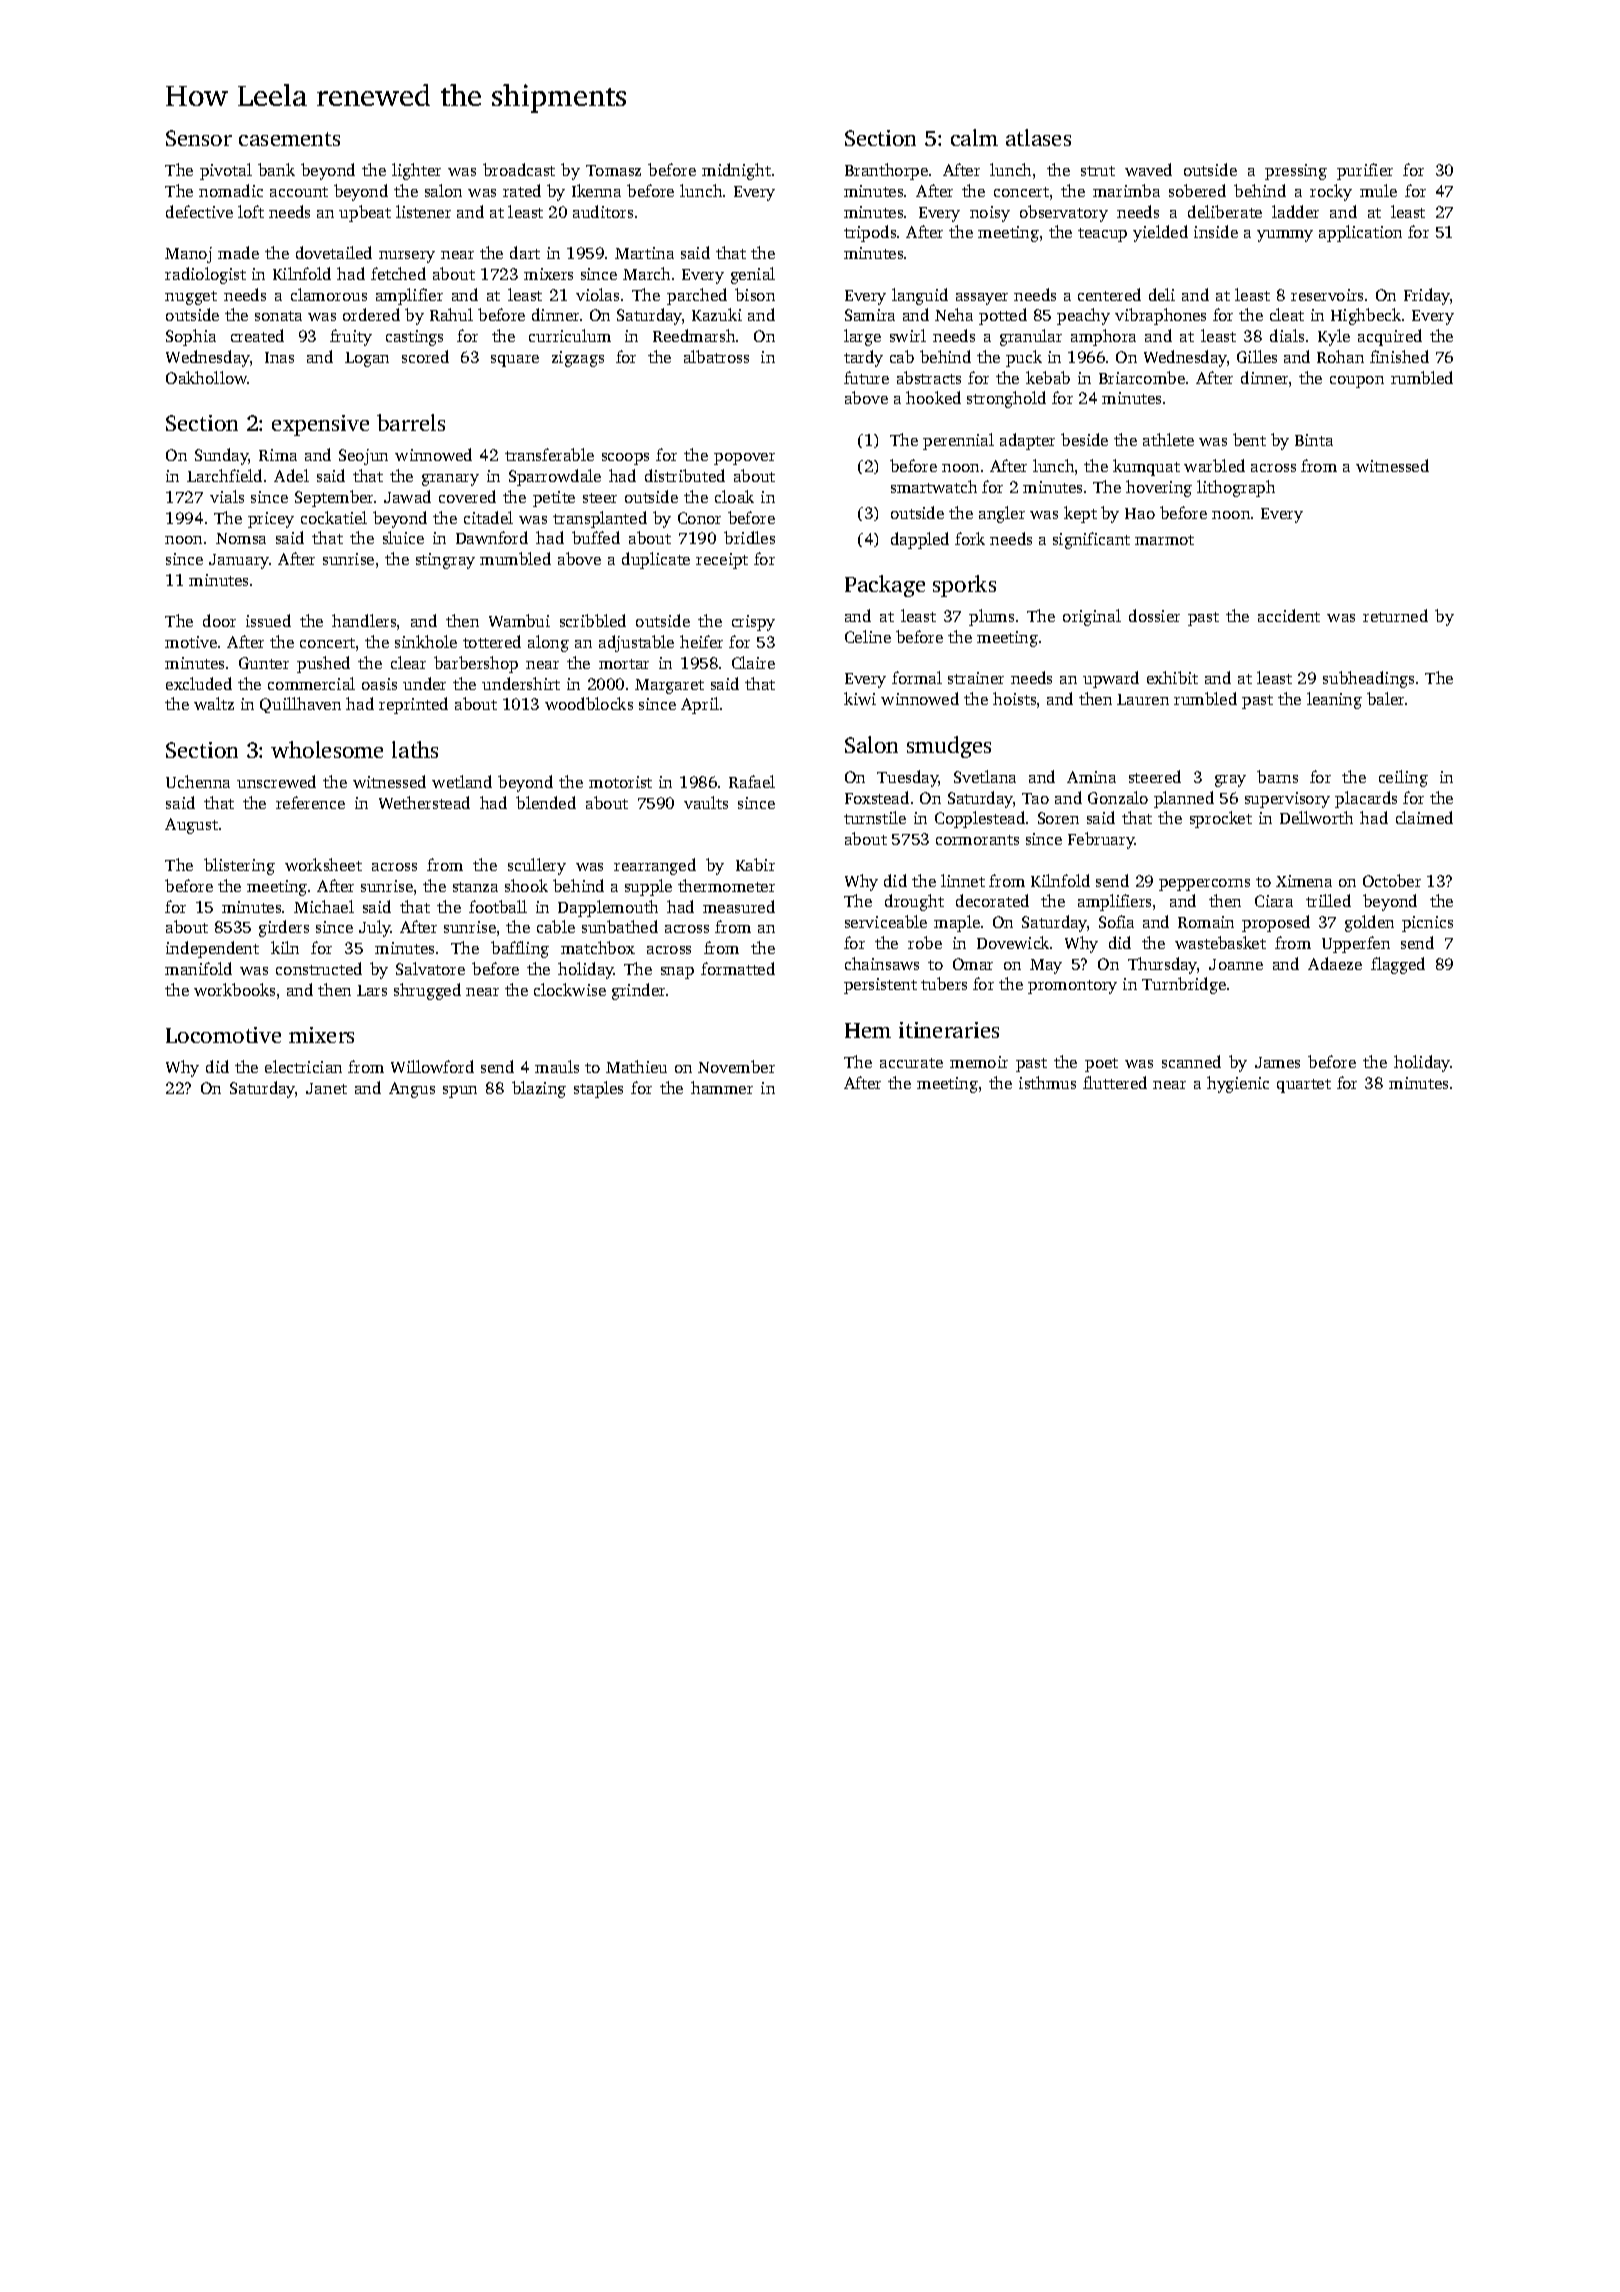 This screenshot has width=1620, height=2292. What do you see at coordinates (739, 906) in the screenshot?
I see `measured` at bounding box center [739, 906].
